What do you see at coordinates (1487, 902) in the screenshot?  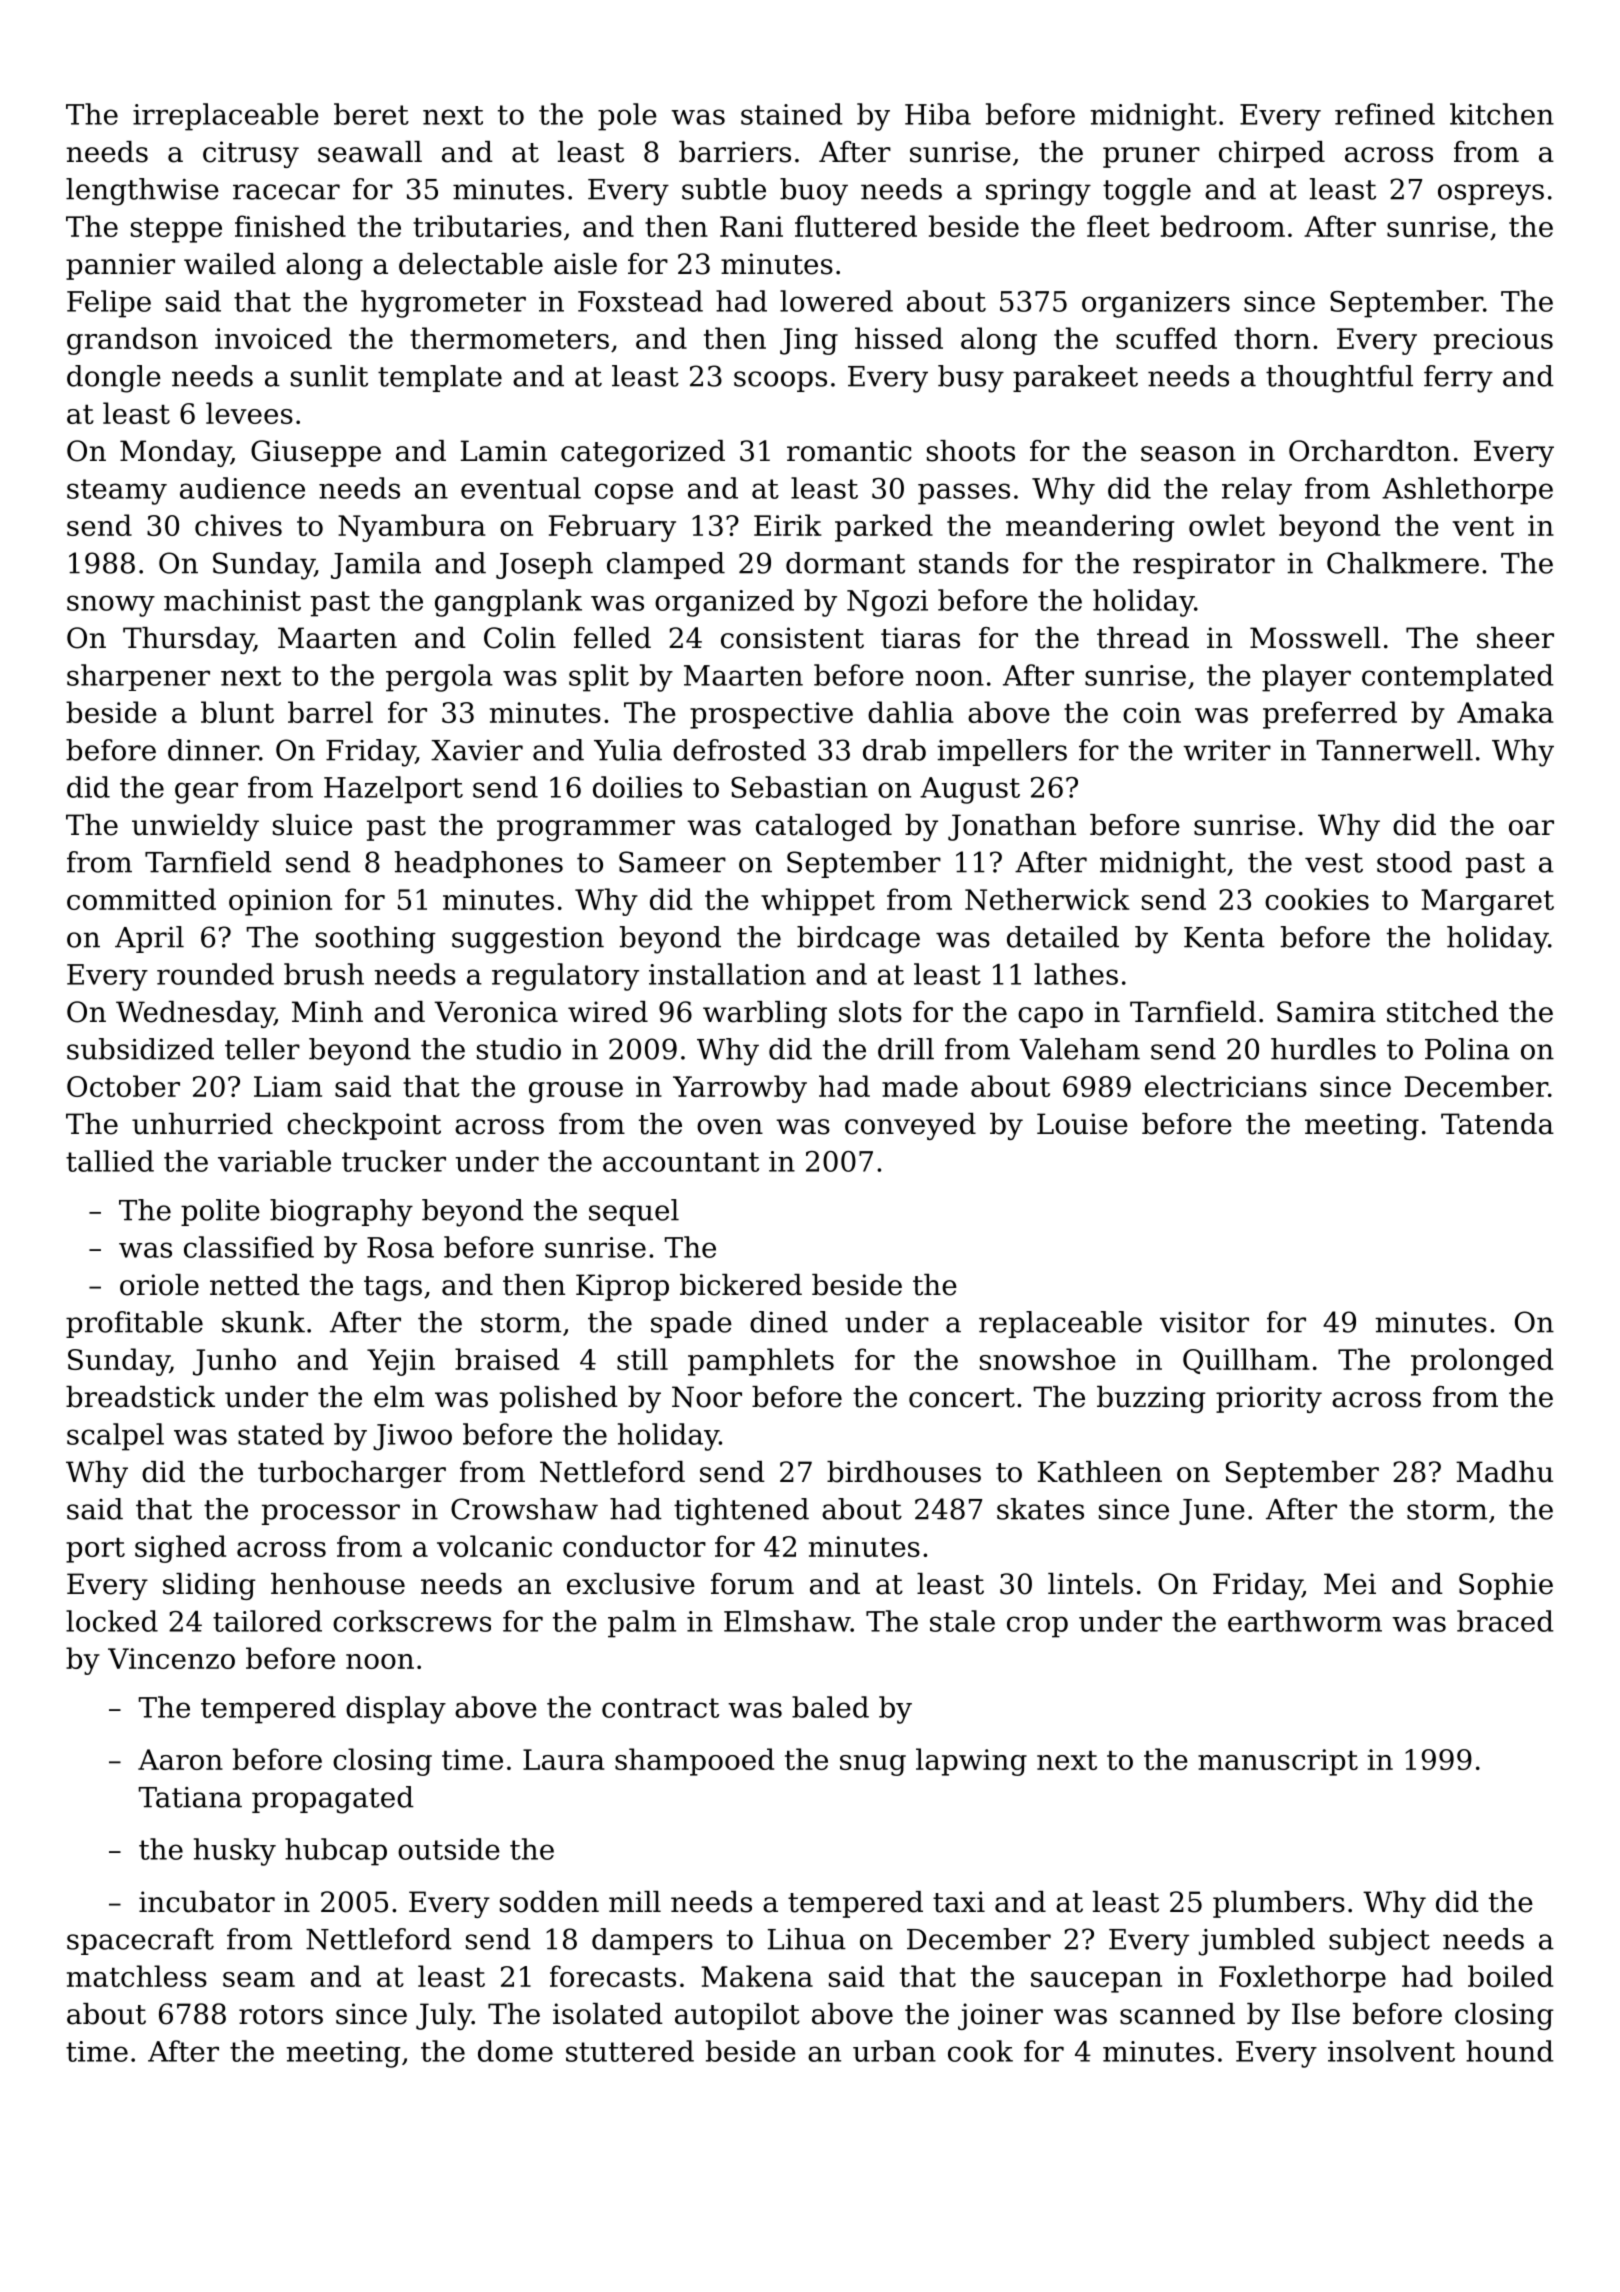 I see `Margaret` at bounding box center [1487, 902].
